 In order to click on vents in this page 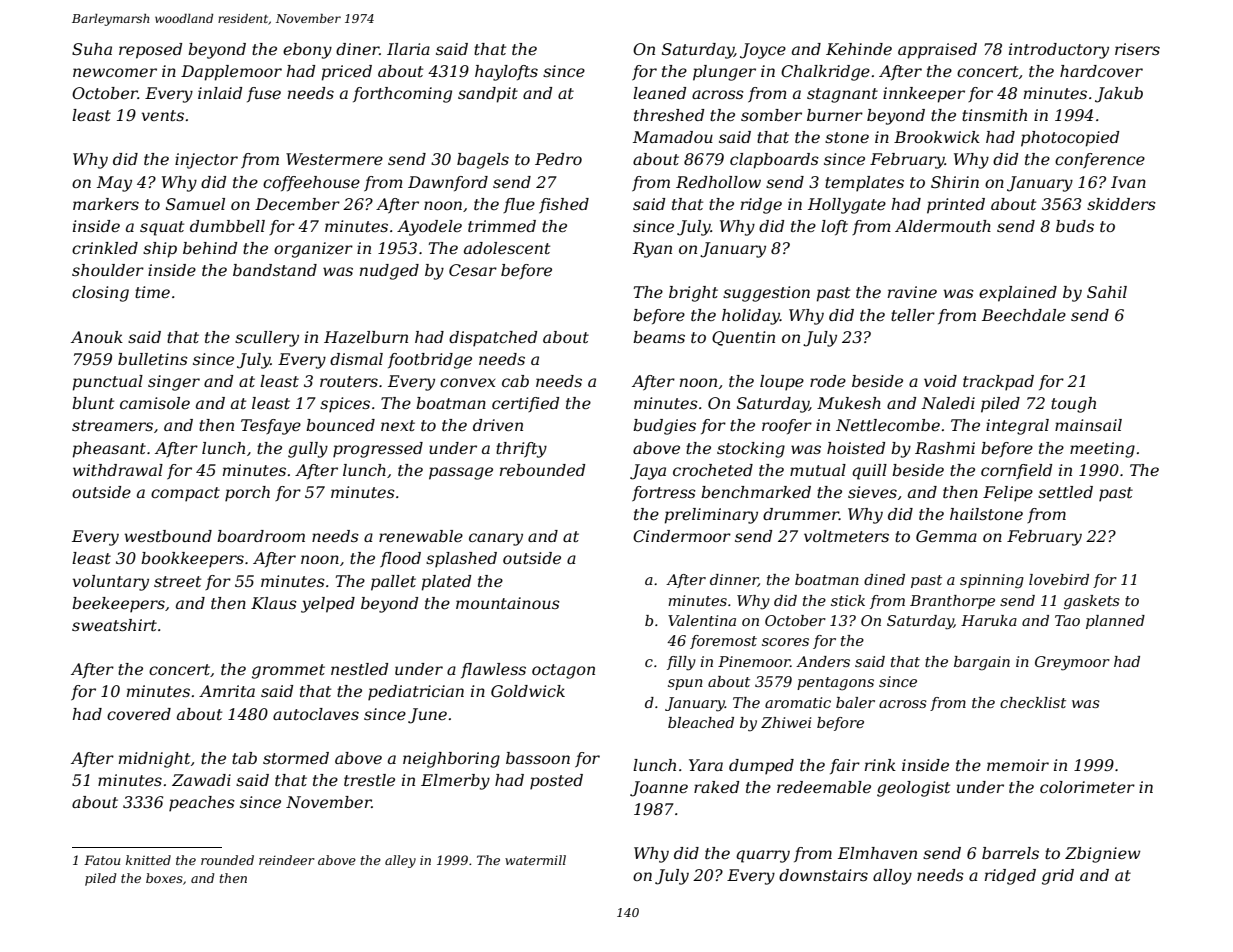, I will do `click(163, 115)`.
